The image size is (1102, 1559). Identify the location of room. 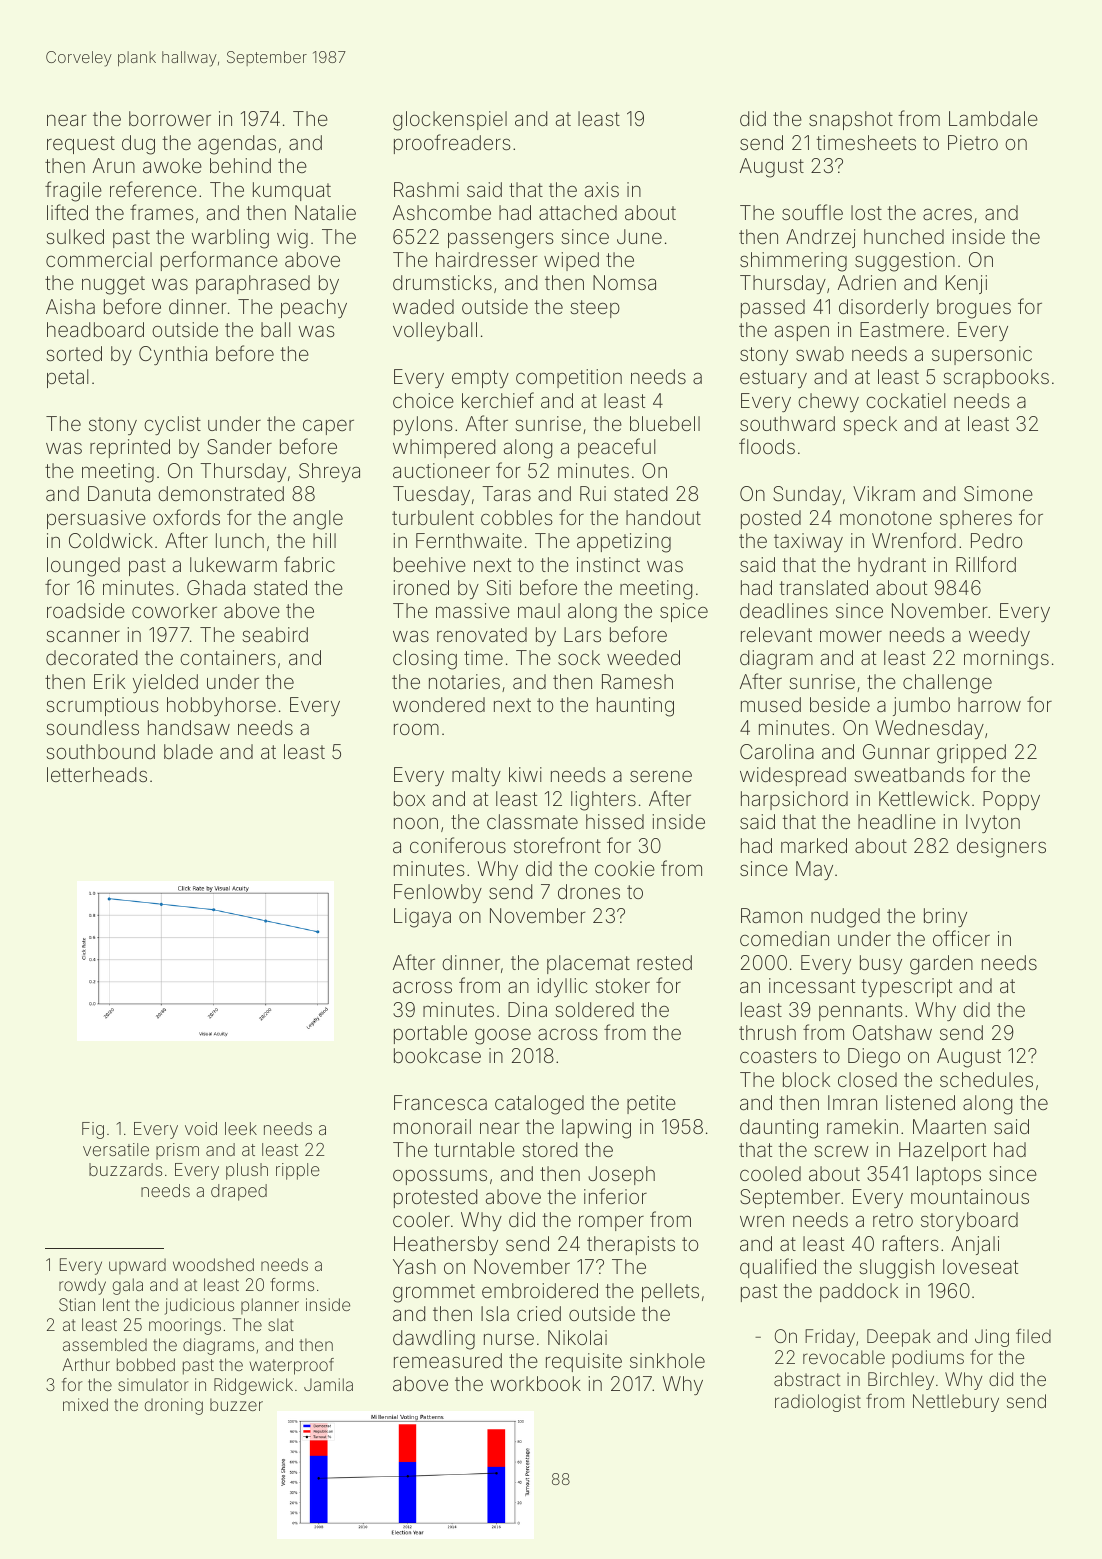
(416, 729).
